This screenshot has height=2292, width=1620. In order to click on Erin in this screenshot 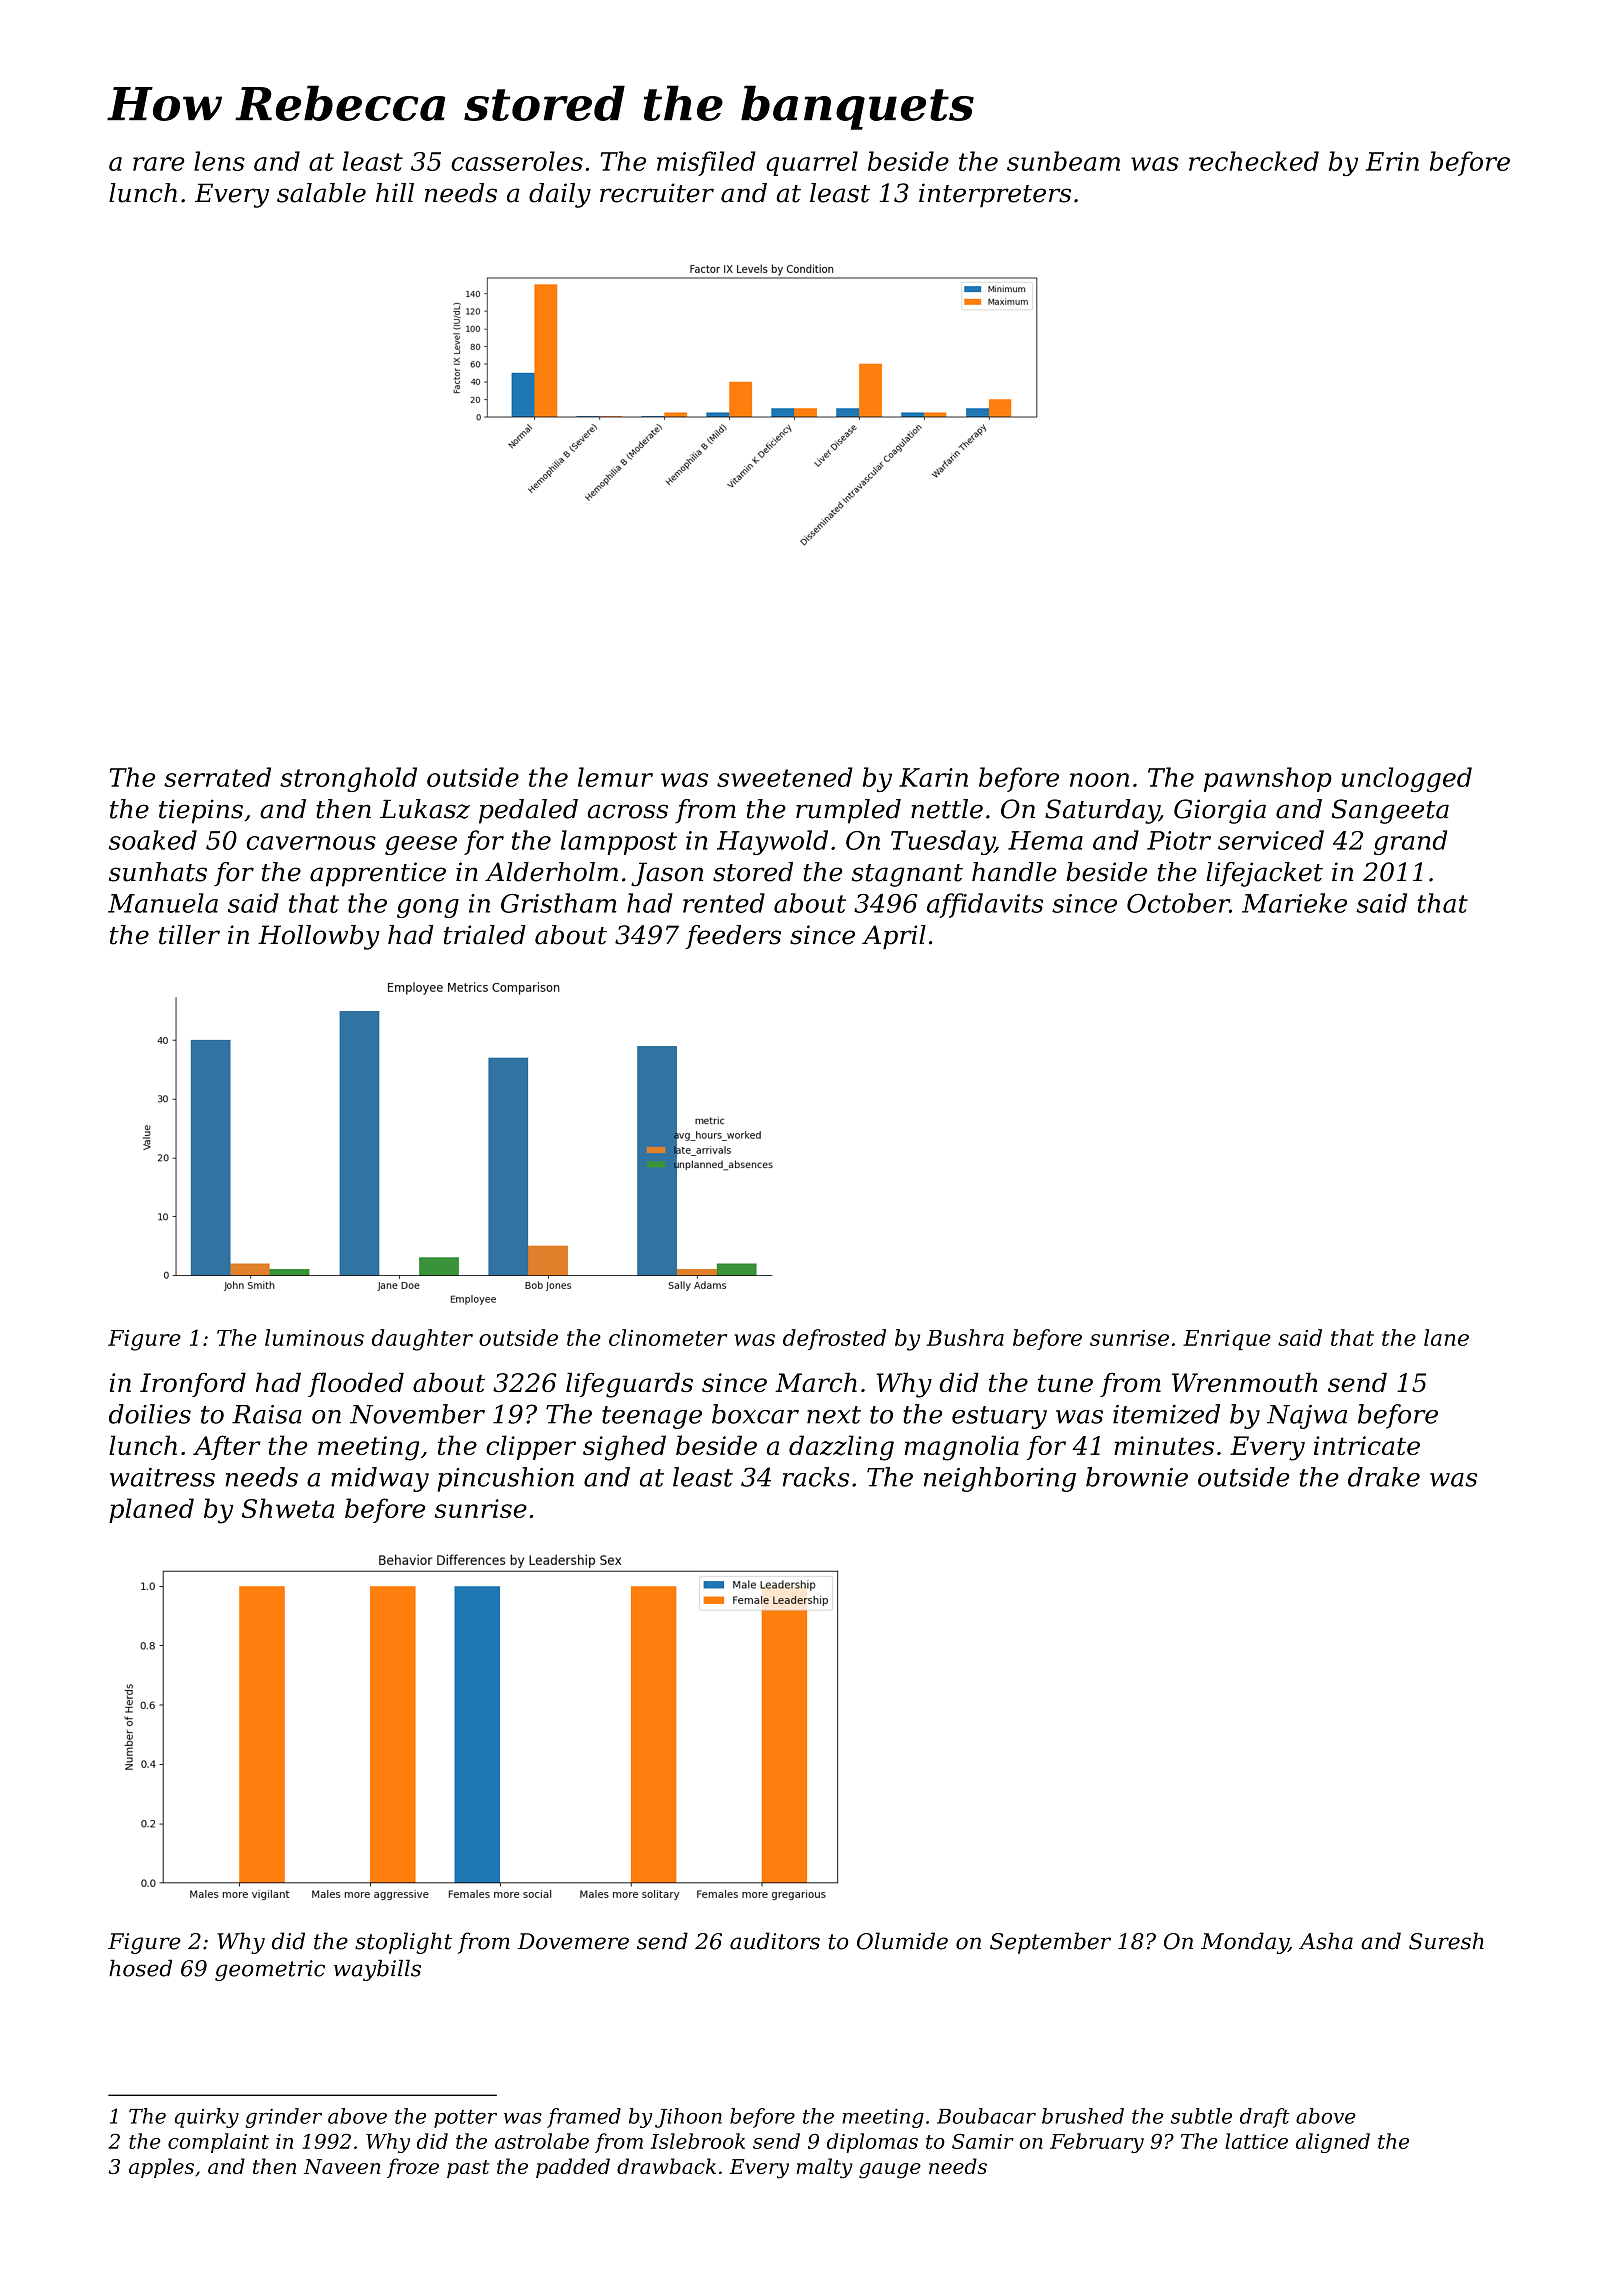, I will do `click(1392, 161)`.
